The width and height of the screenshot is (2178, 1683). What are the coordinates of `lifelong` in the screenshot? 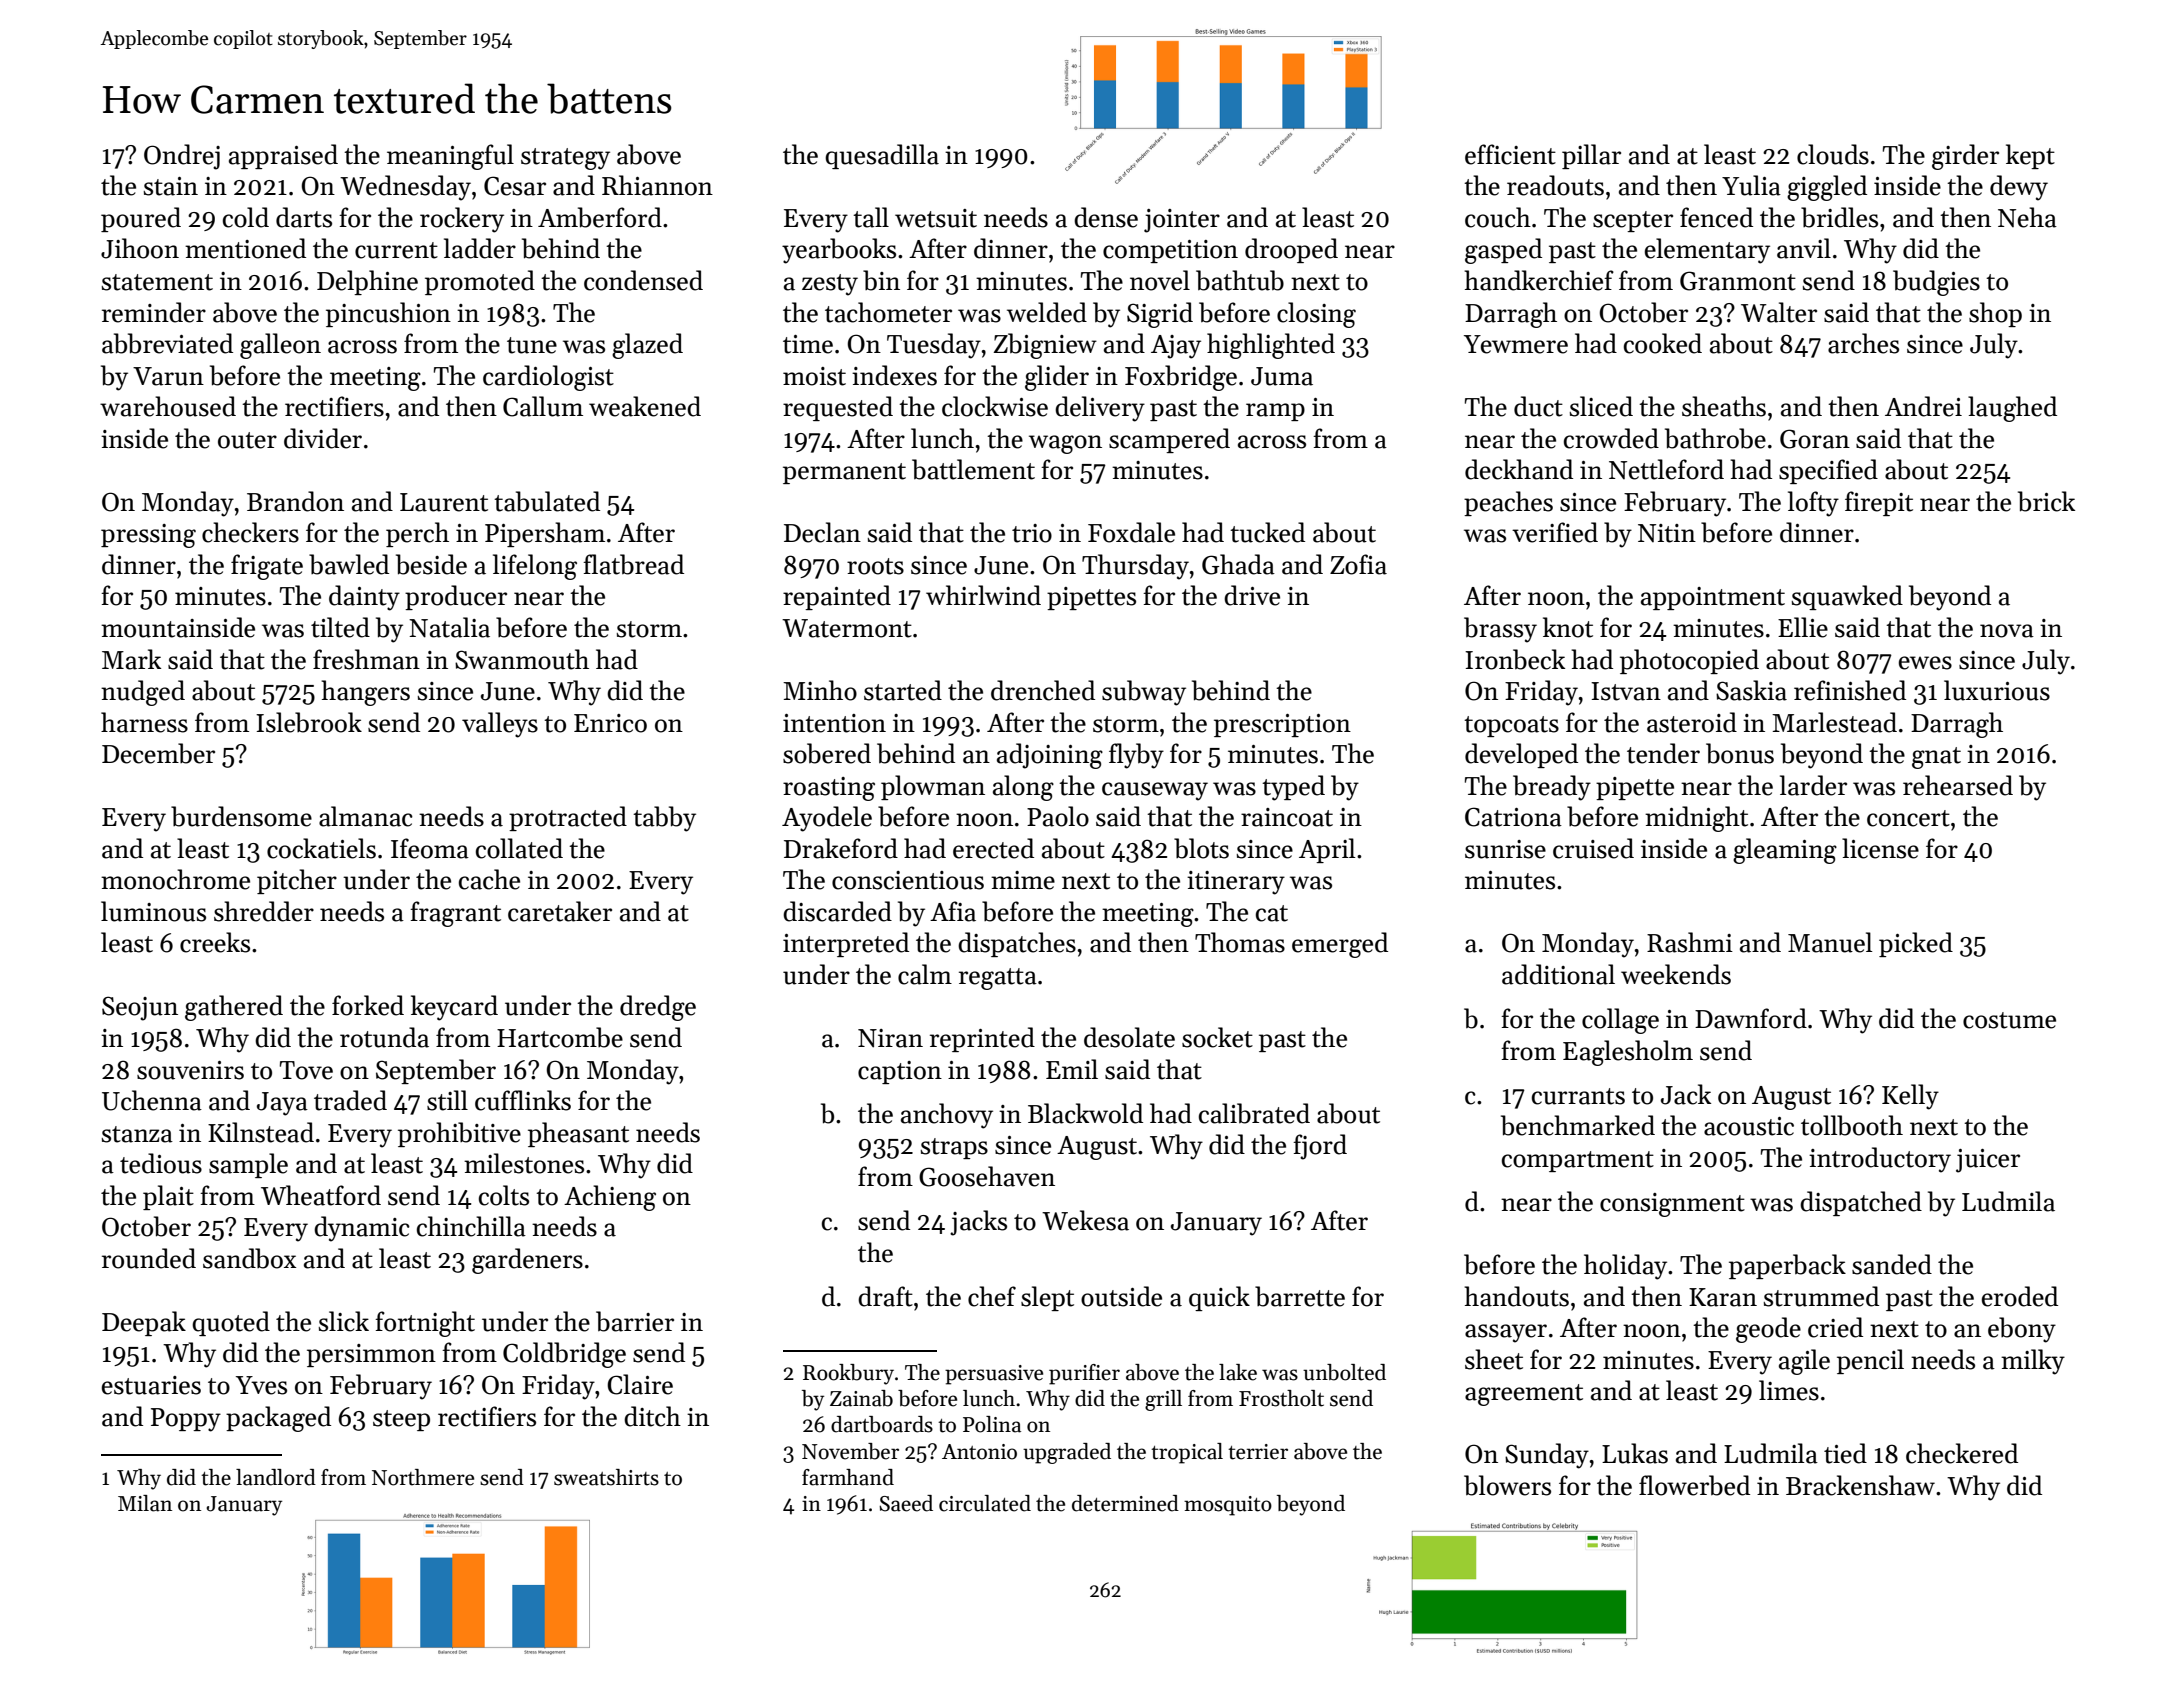 It's located at (535, 567).
